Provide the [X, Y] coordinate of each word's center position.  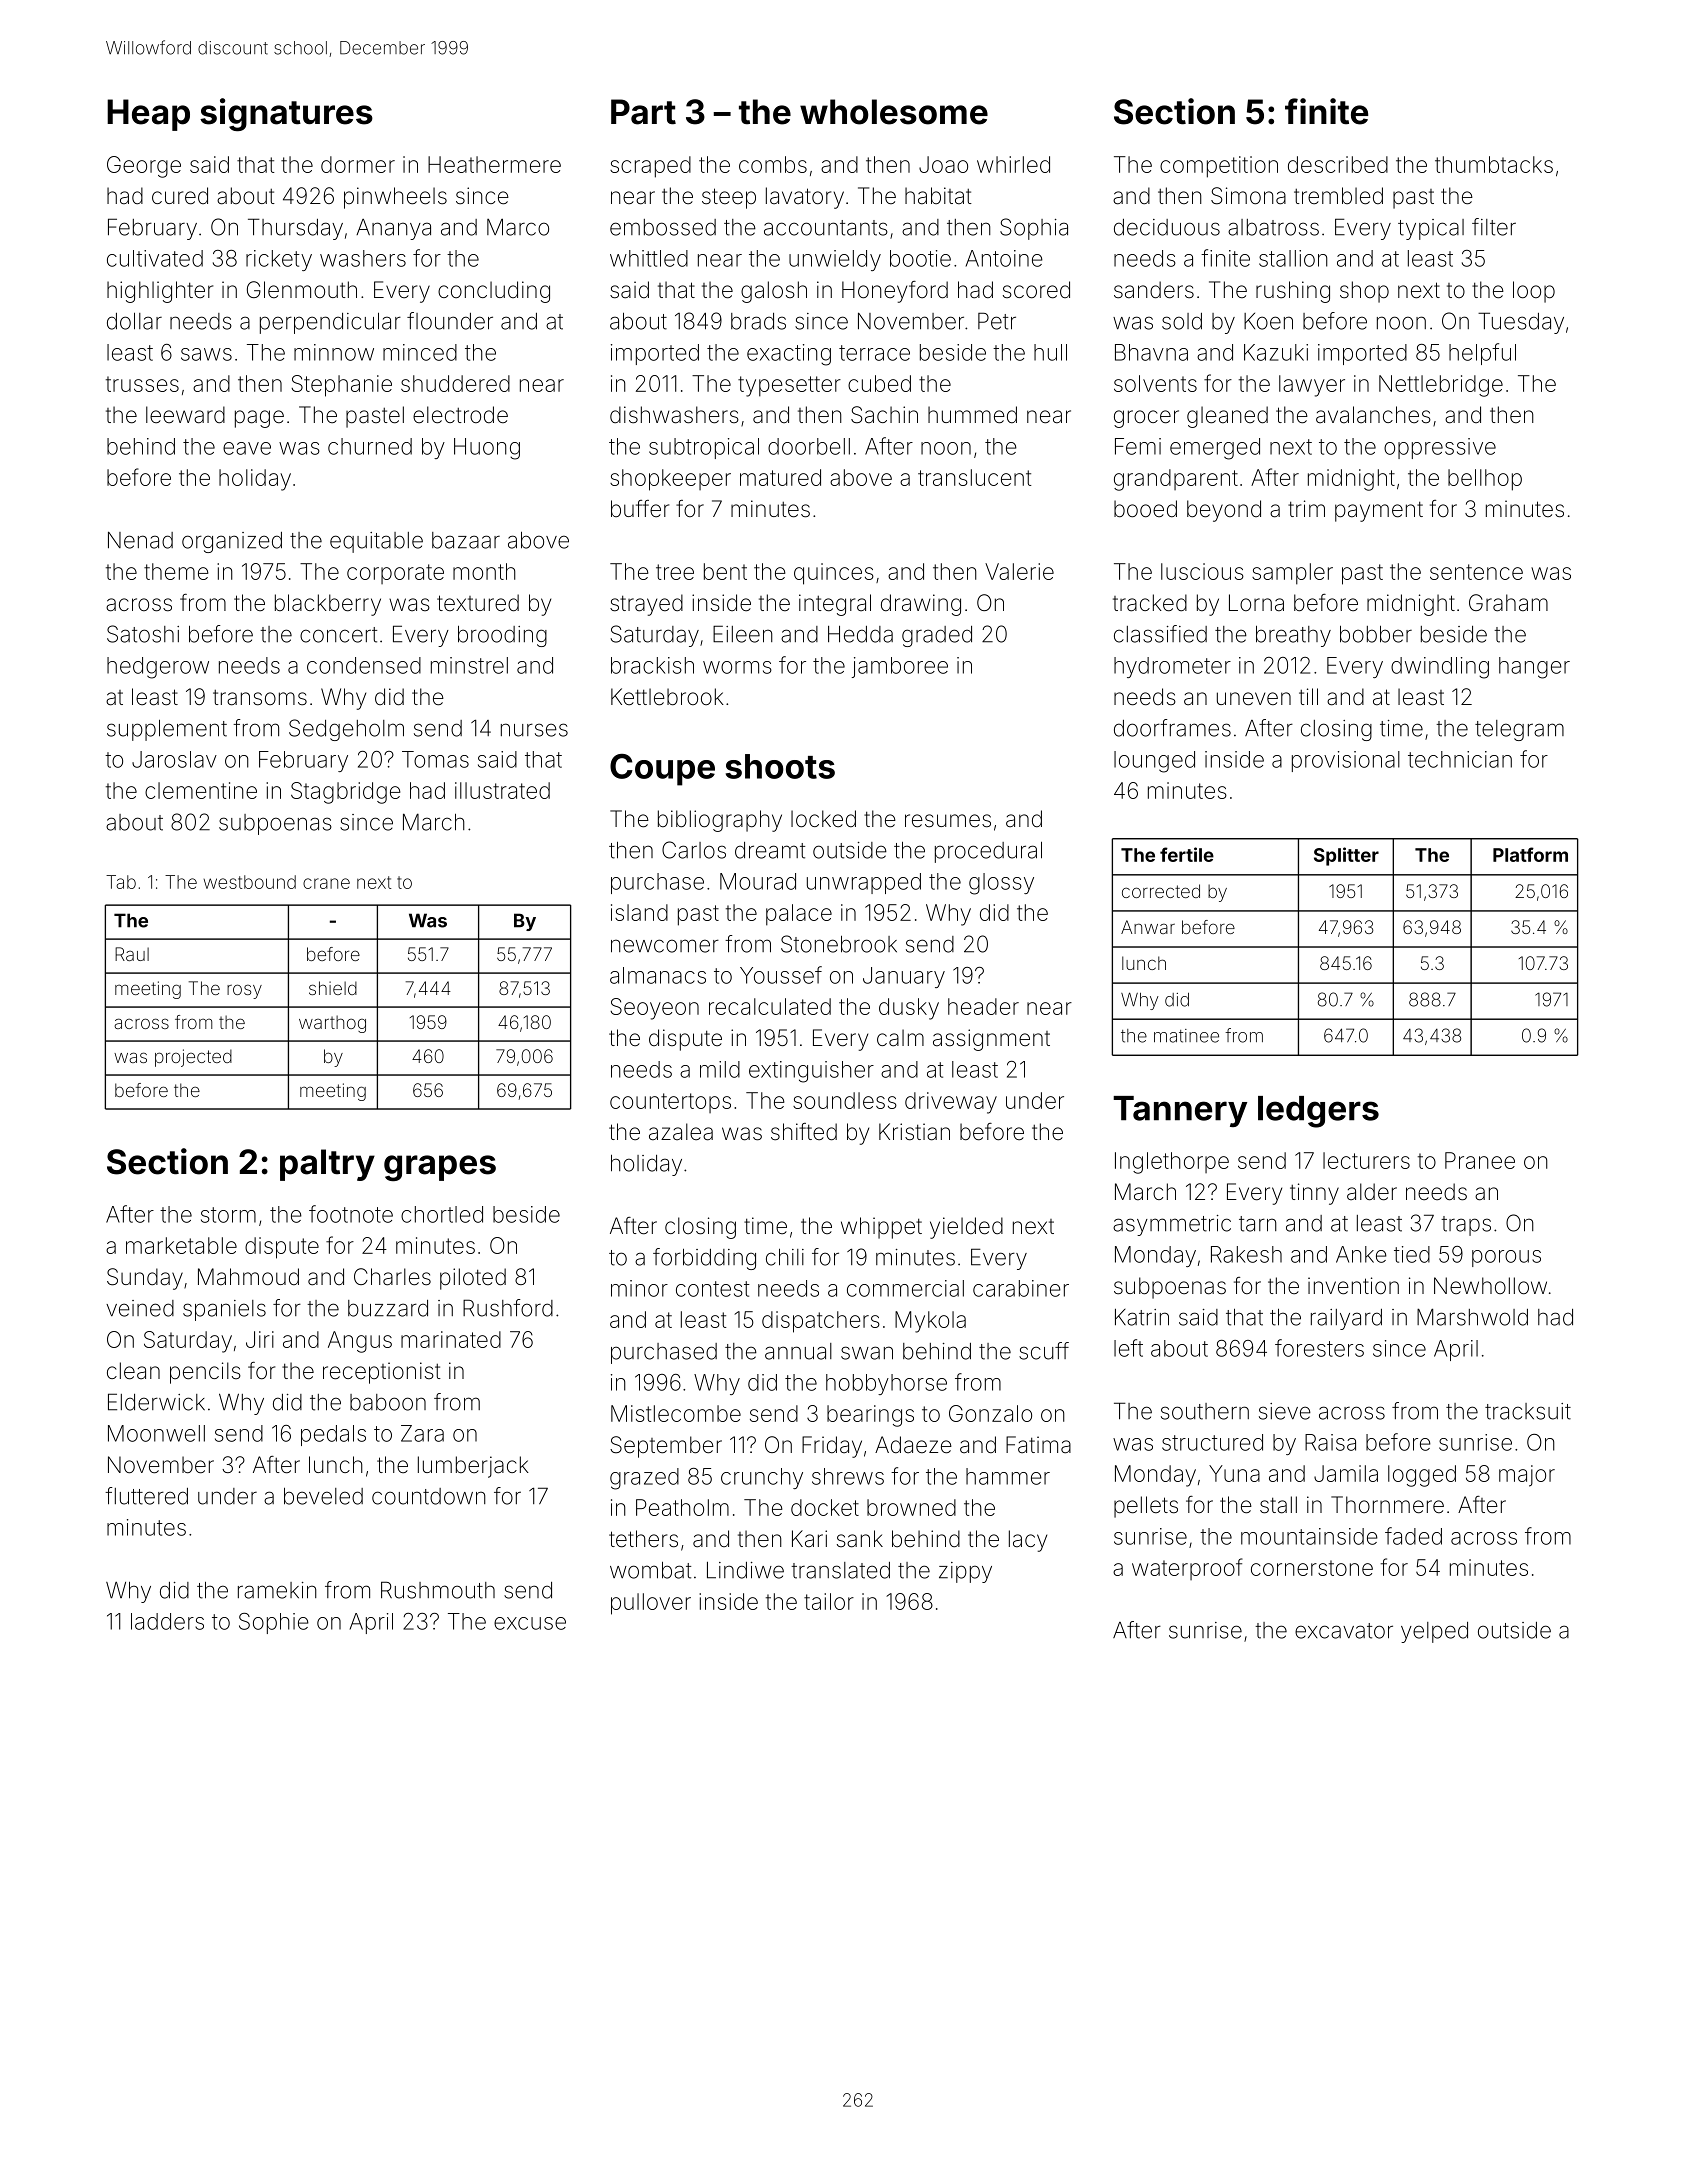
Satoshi [143, 634]
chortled [442, 1214]
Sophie [274, 1623]
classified [1160, 634]
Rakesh [1246, 1254]
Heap [148, 115]
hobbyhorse [886, 1384]
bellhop [1485, 480]
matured [780, 477]
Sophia [1034, 229]
